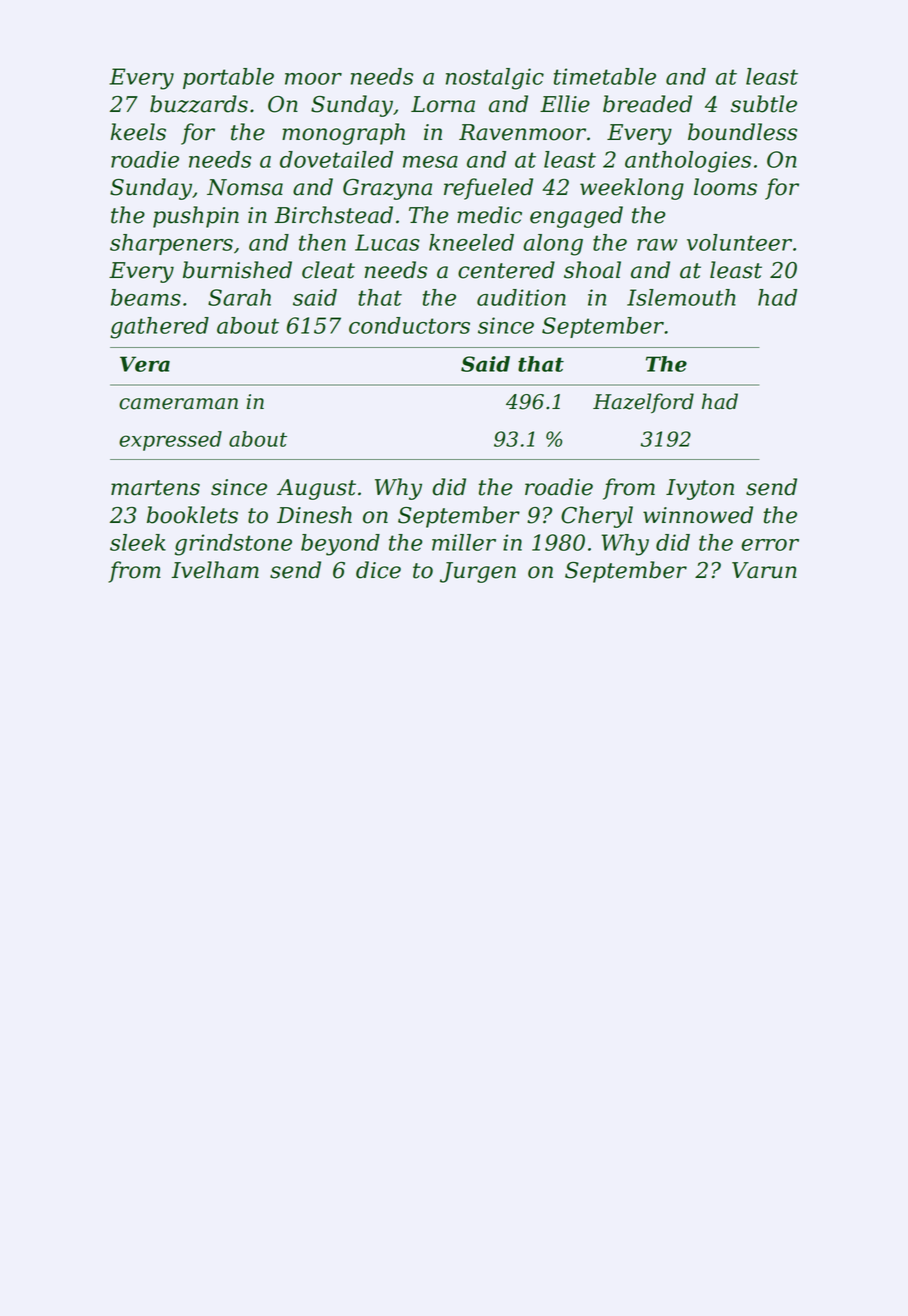 The width and height of the page is (908, 1316). I want to click on cameraman, so click(178, 404).
